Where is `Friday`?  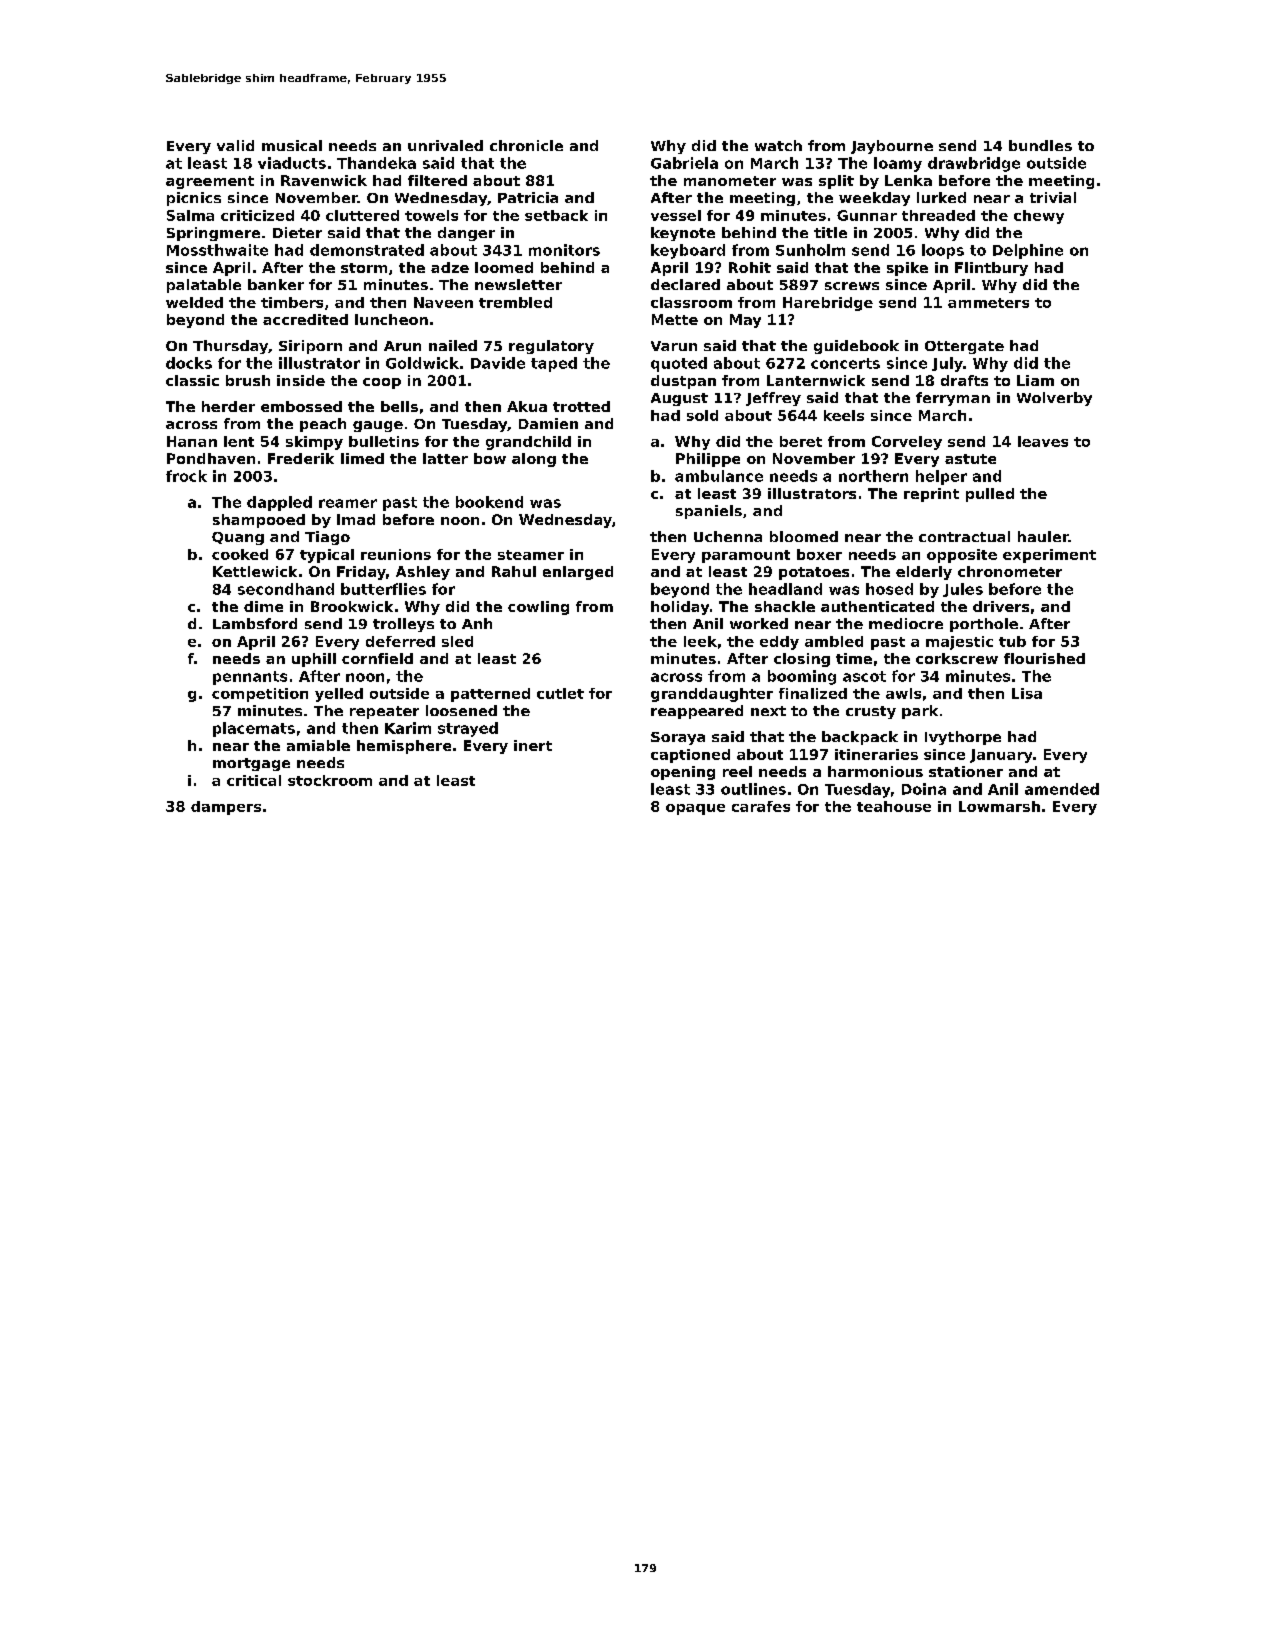
Friday is located at coordinates (361, 573).
